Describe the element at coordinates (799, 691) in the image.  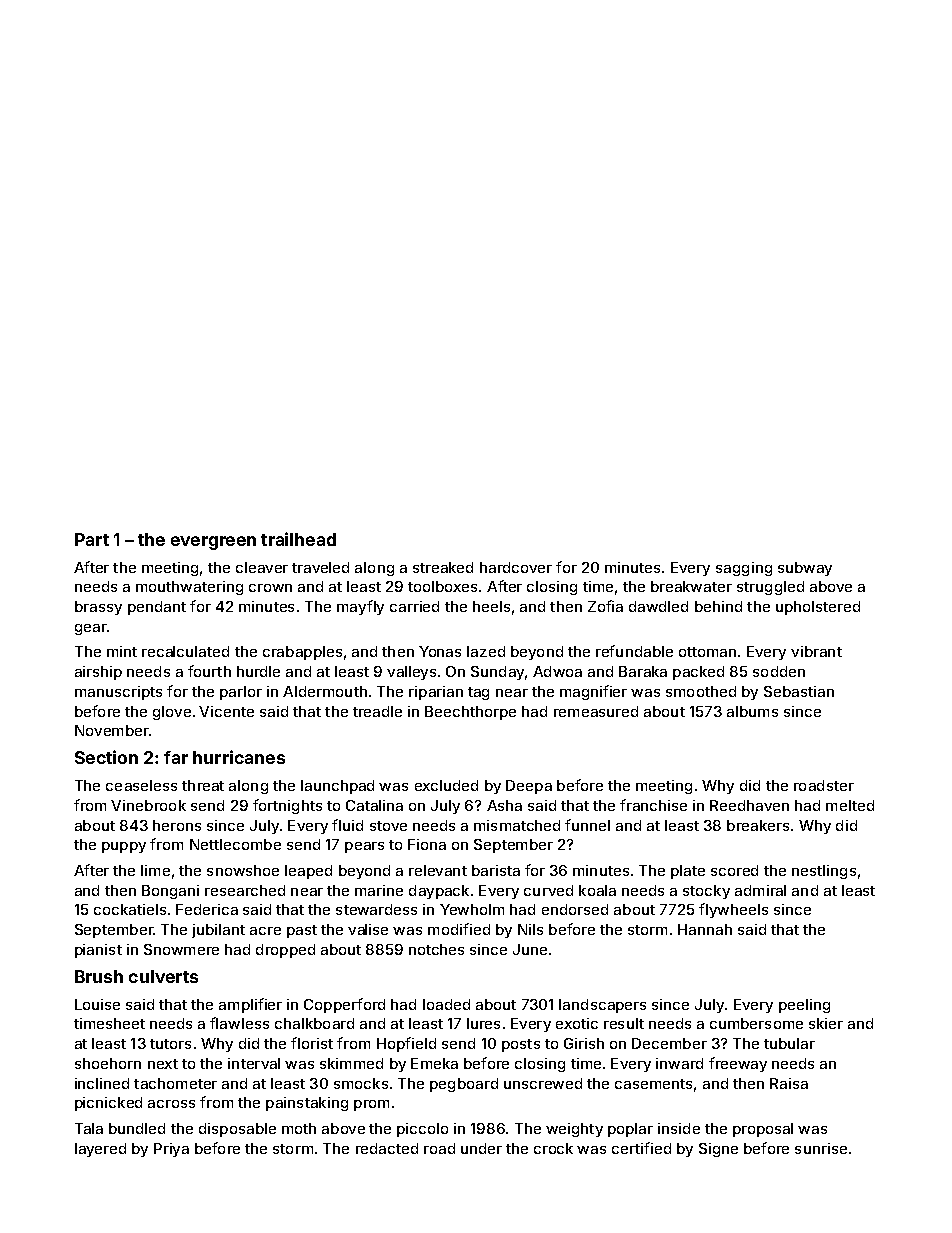
I see `Sebastian` at that location.
